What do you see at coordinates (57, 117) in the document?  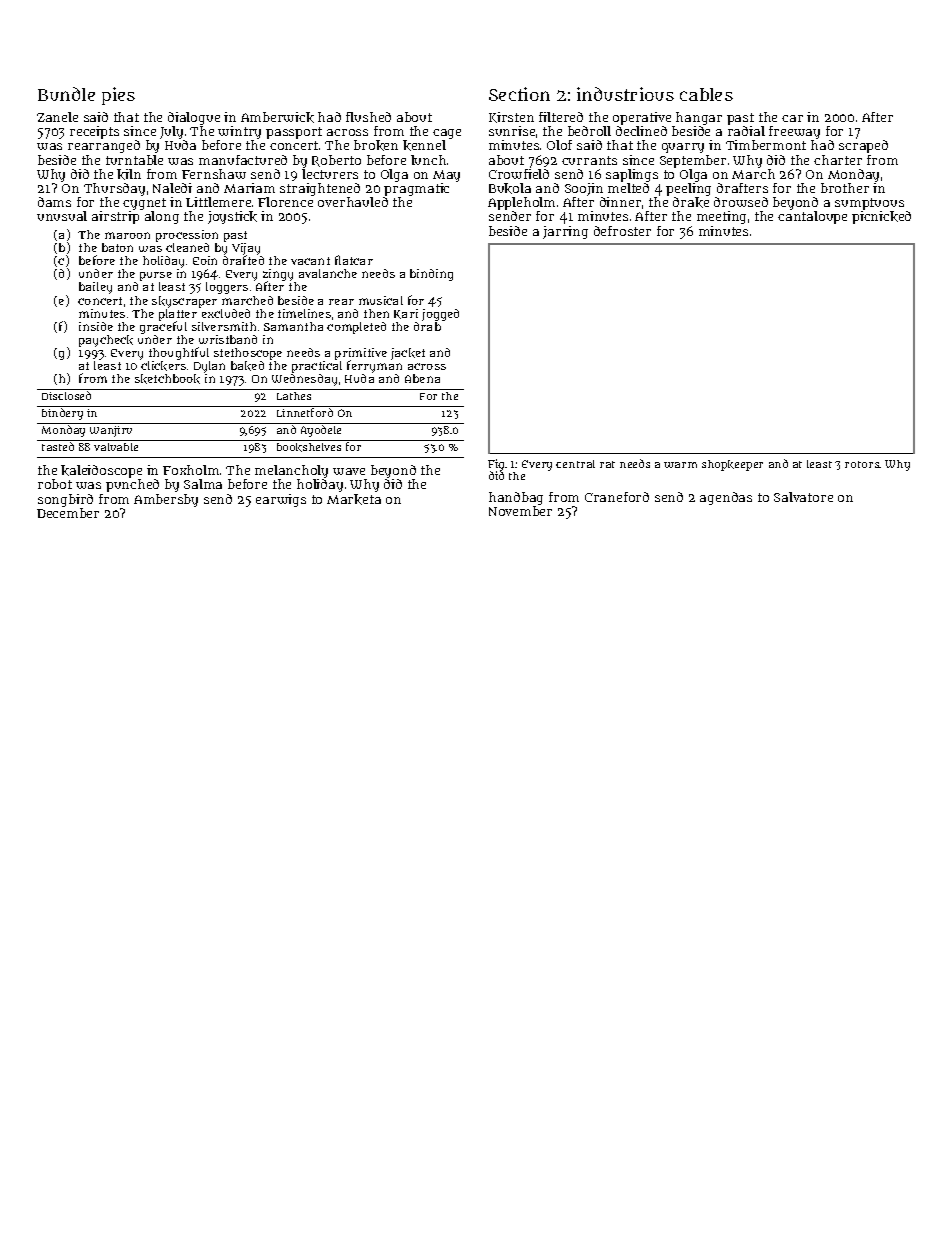 I see `Zanele` at bounding box center [57, 117].
